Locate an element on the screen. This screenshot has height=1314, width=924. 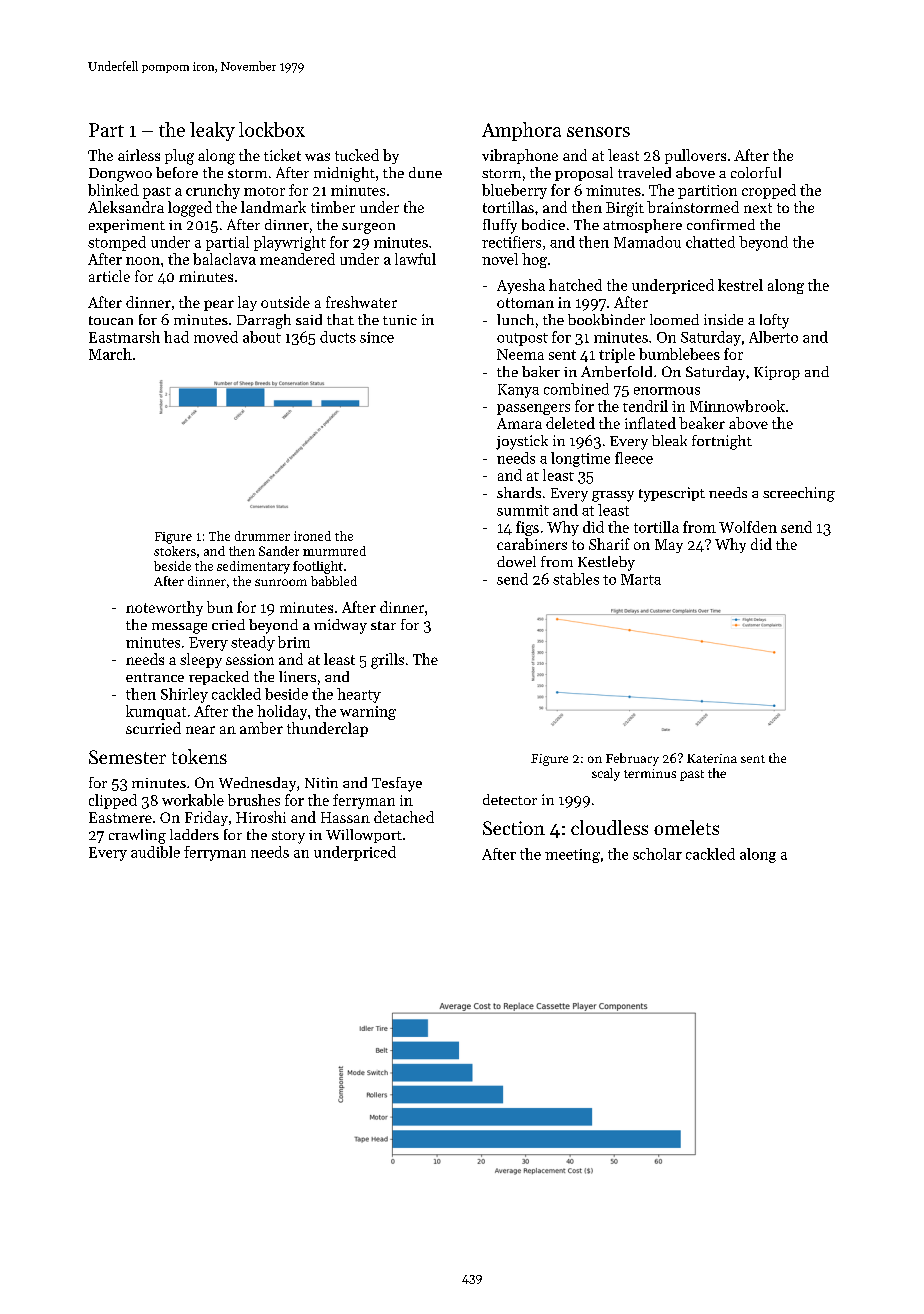
pear is located at coordinates (219, 305).
